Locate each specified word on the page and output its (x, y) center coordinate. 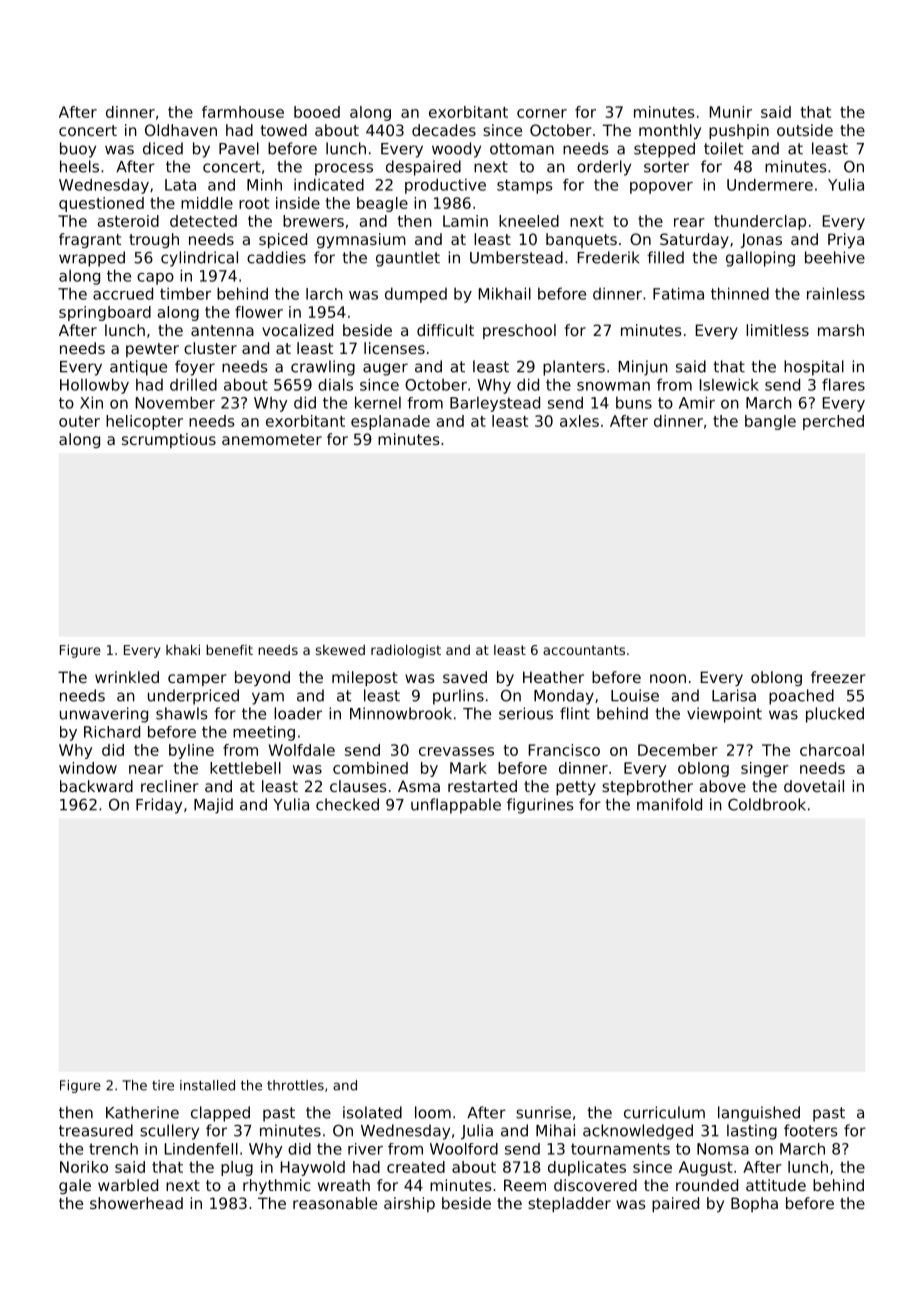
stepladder (569, 1204)
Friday (159, 806)
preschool (519, 331)
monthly (670, 131)
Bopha (754, 1204)
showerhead (136, 1203)
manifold (669, 804)
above (722, 786)
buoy (78, 150)
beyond (262, 678)
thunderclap (760, 222)
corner (542, 113)
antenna (222, 330)
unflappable (456, 806)
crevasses (456, 751)
